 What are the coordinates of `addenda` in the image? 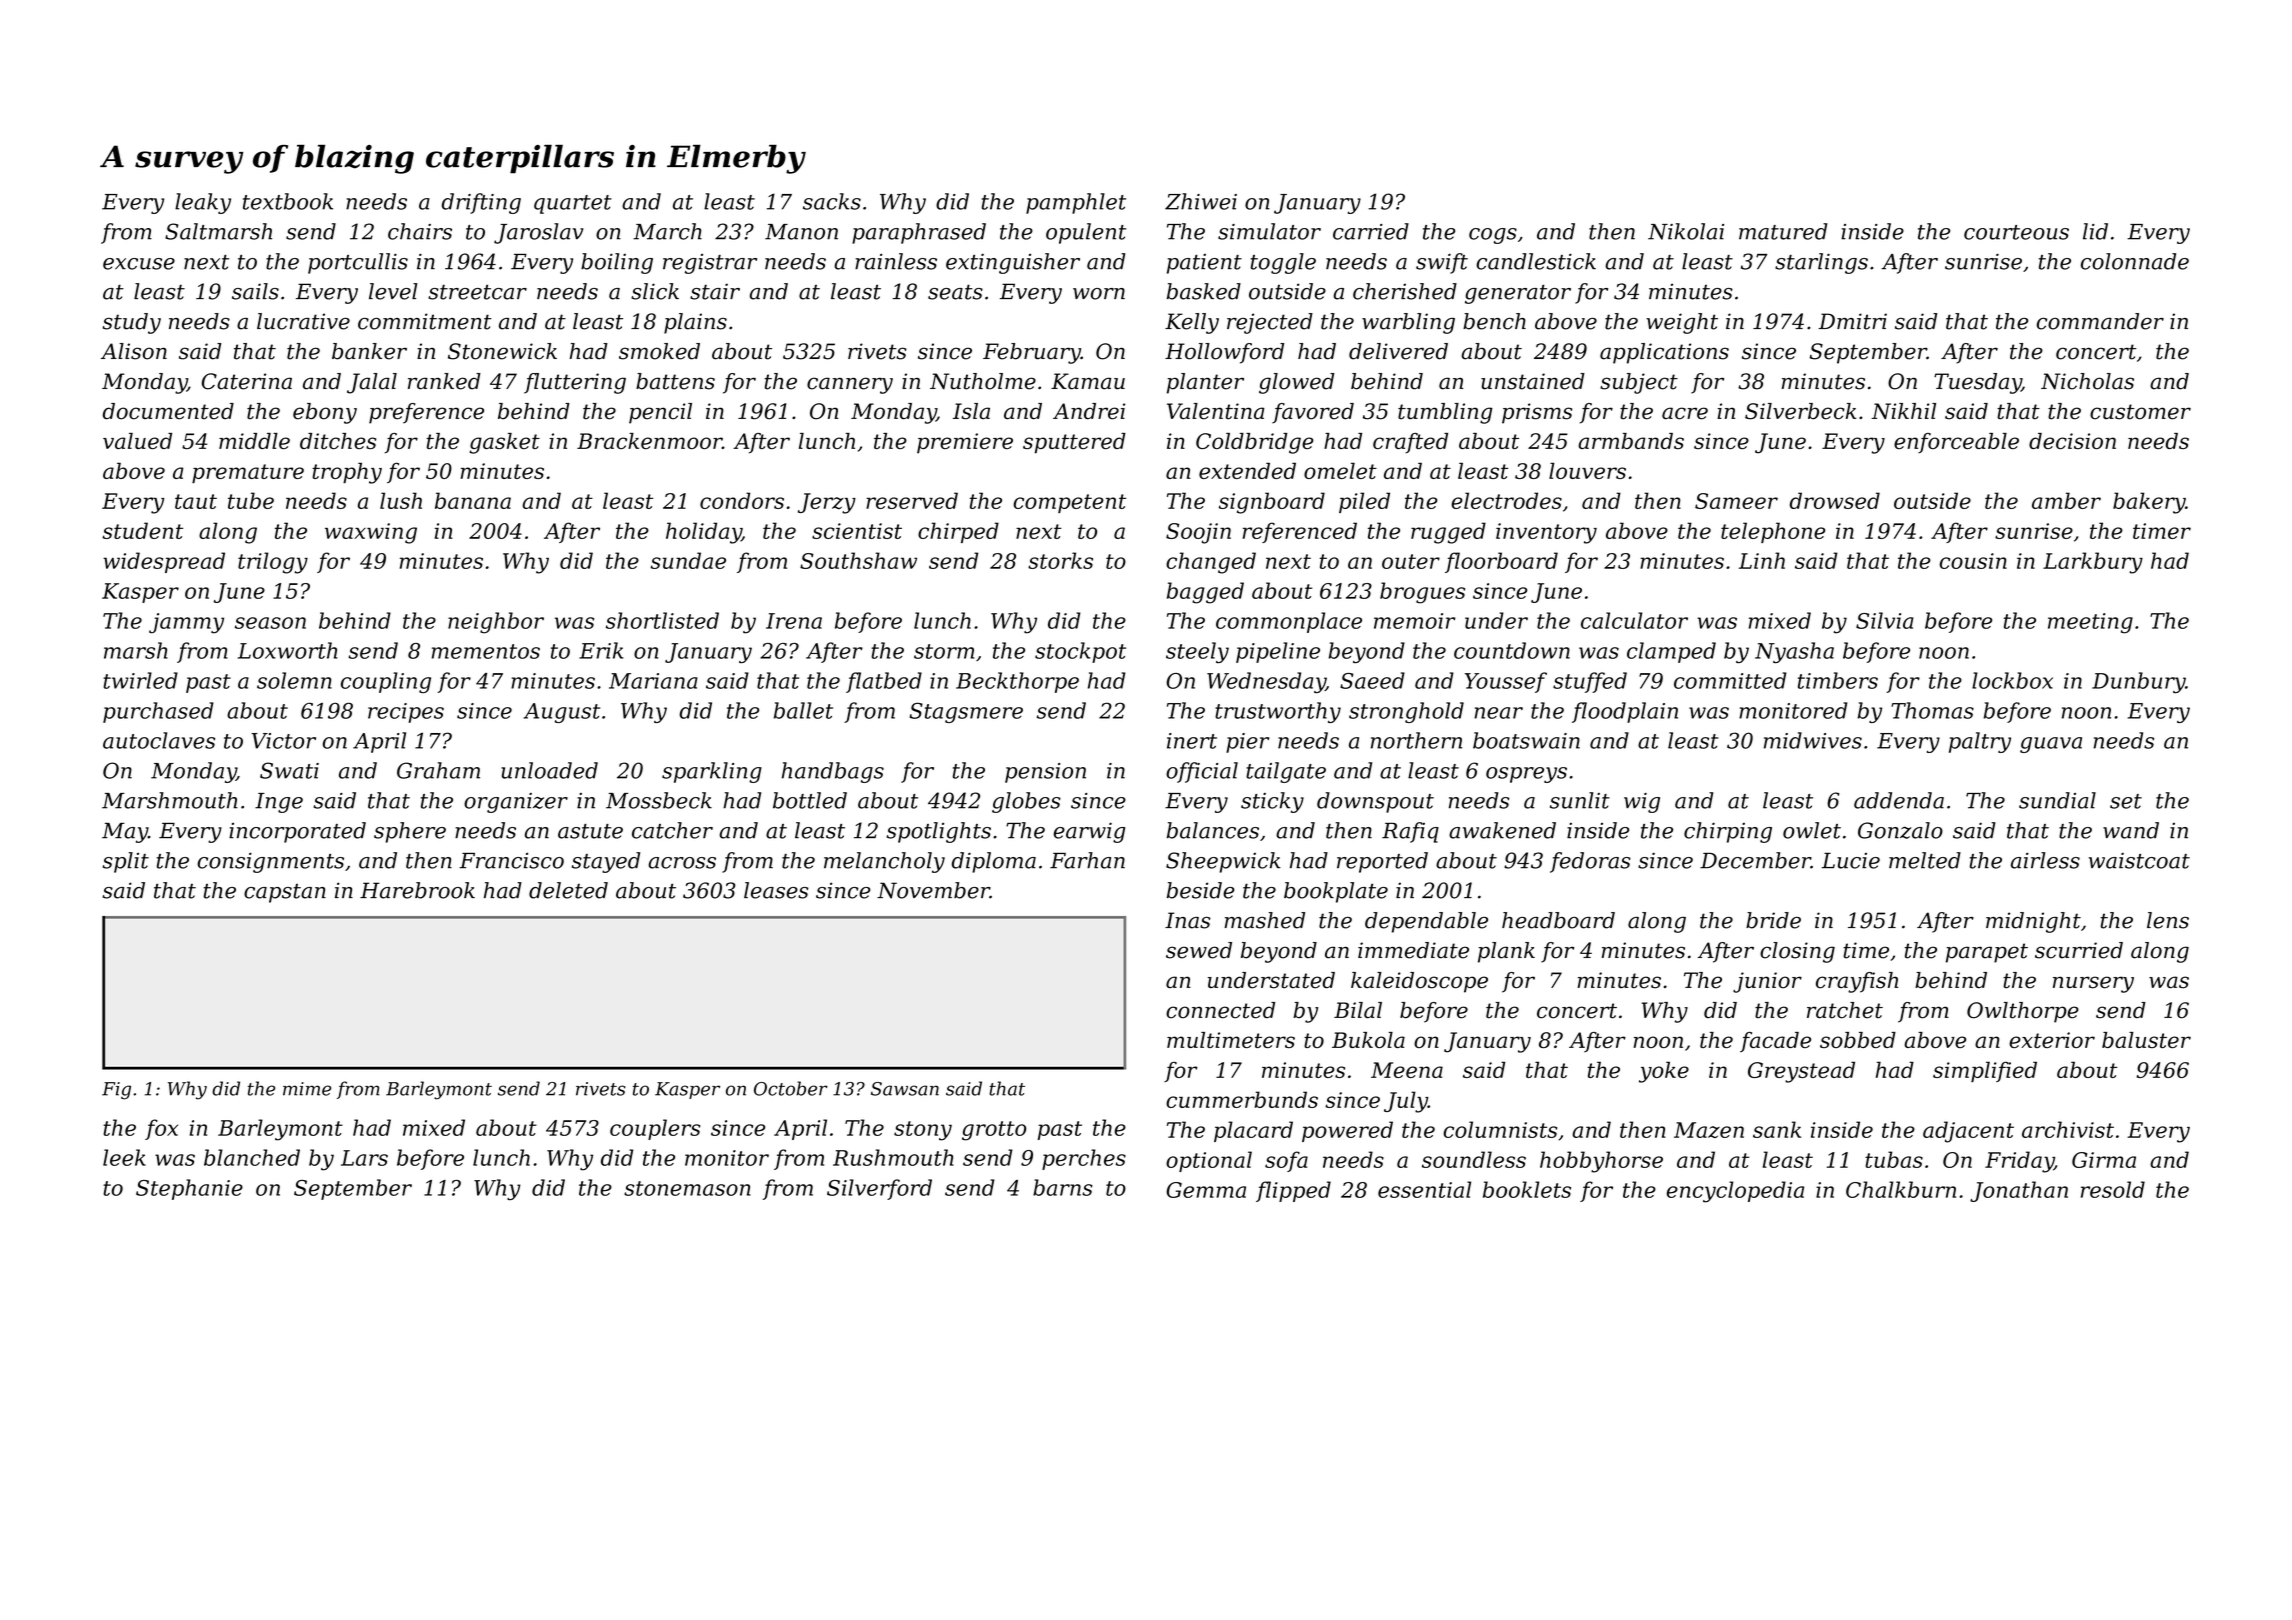 It's located at (1899, 800).
